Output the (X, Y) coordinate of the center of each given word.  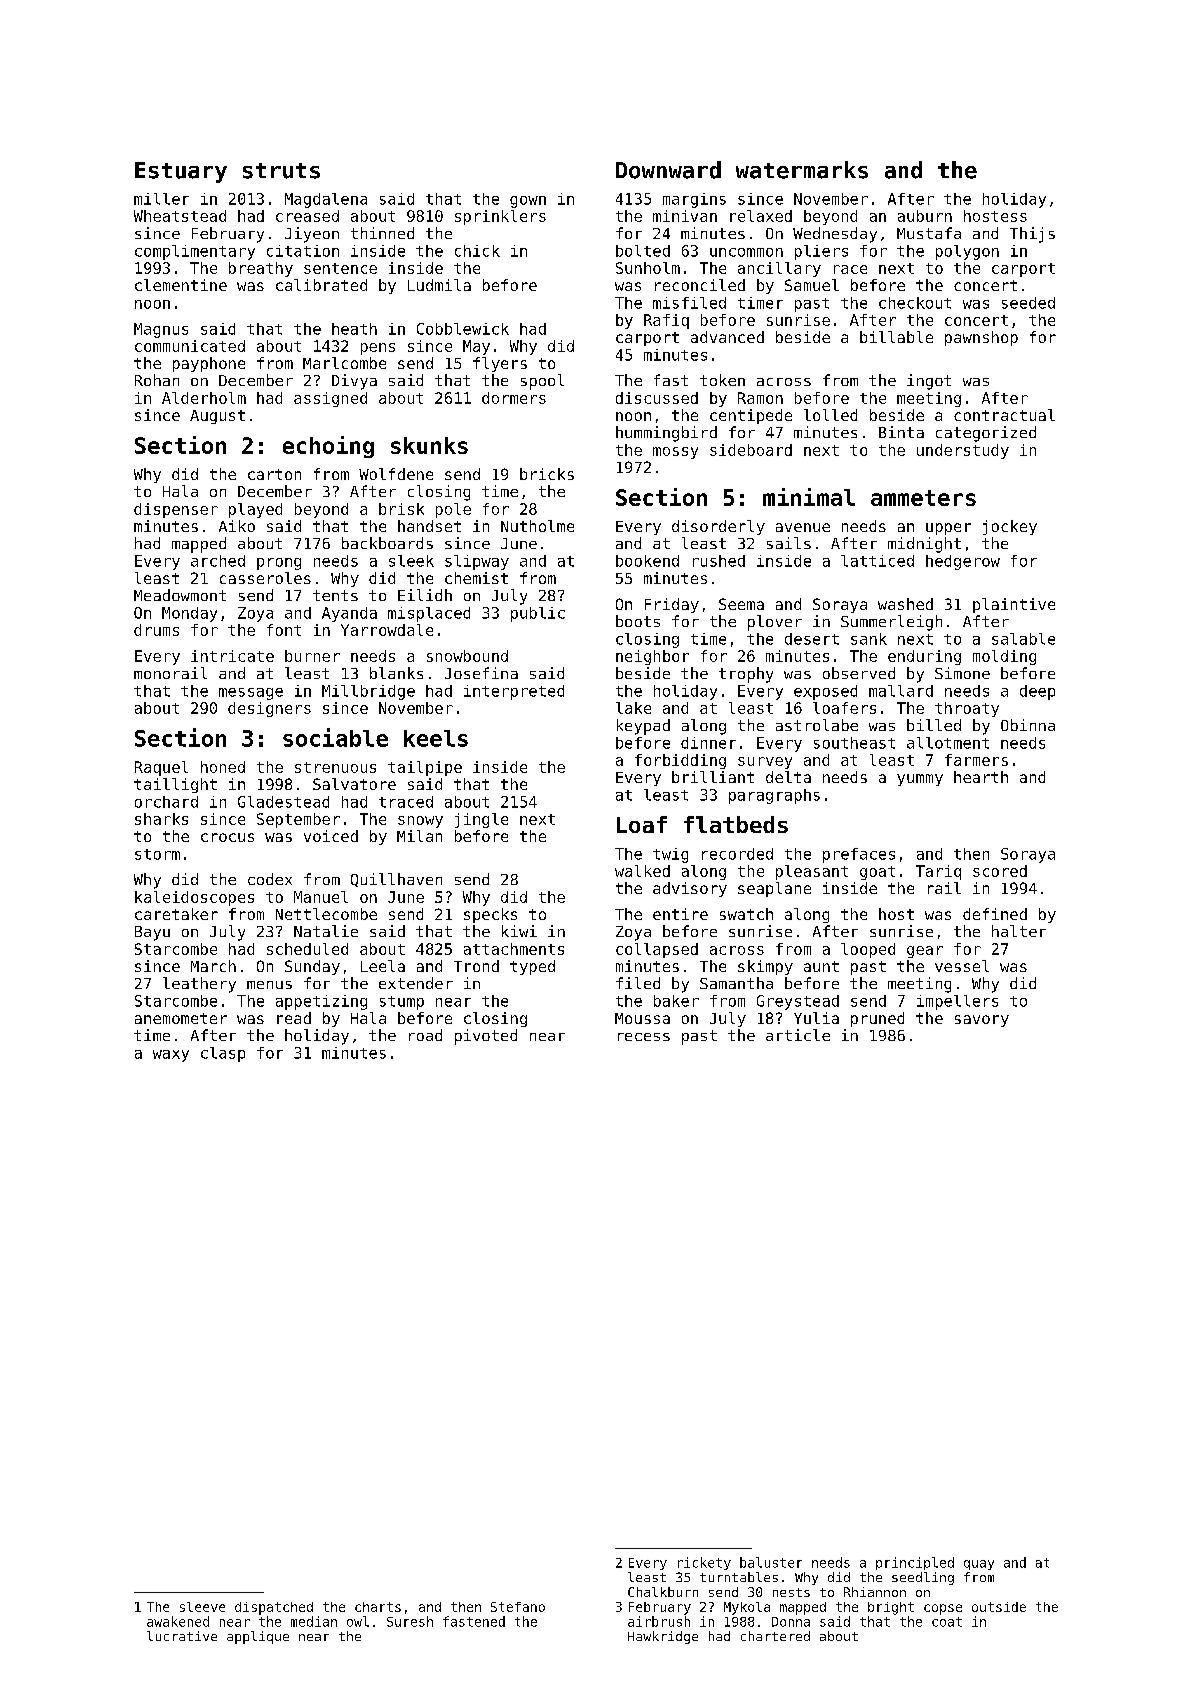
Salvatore (354, 784)
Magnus (161, 330)
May (476, 347)
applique (258, 1637)
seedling (923, 1578)
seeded (1028, 303)
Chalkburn (663, 1592)
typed (532, 967)
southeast (854, 743)
